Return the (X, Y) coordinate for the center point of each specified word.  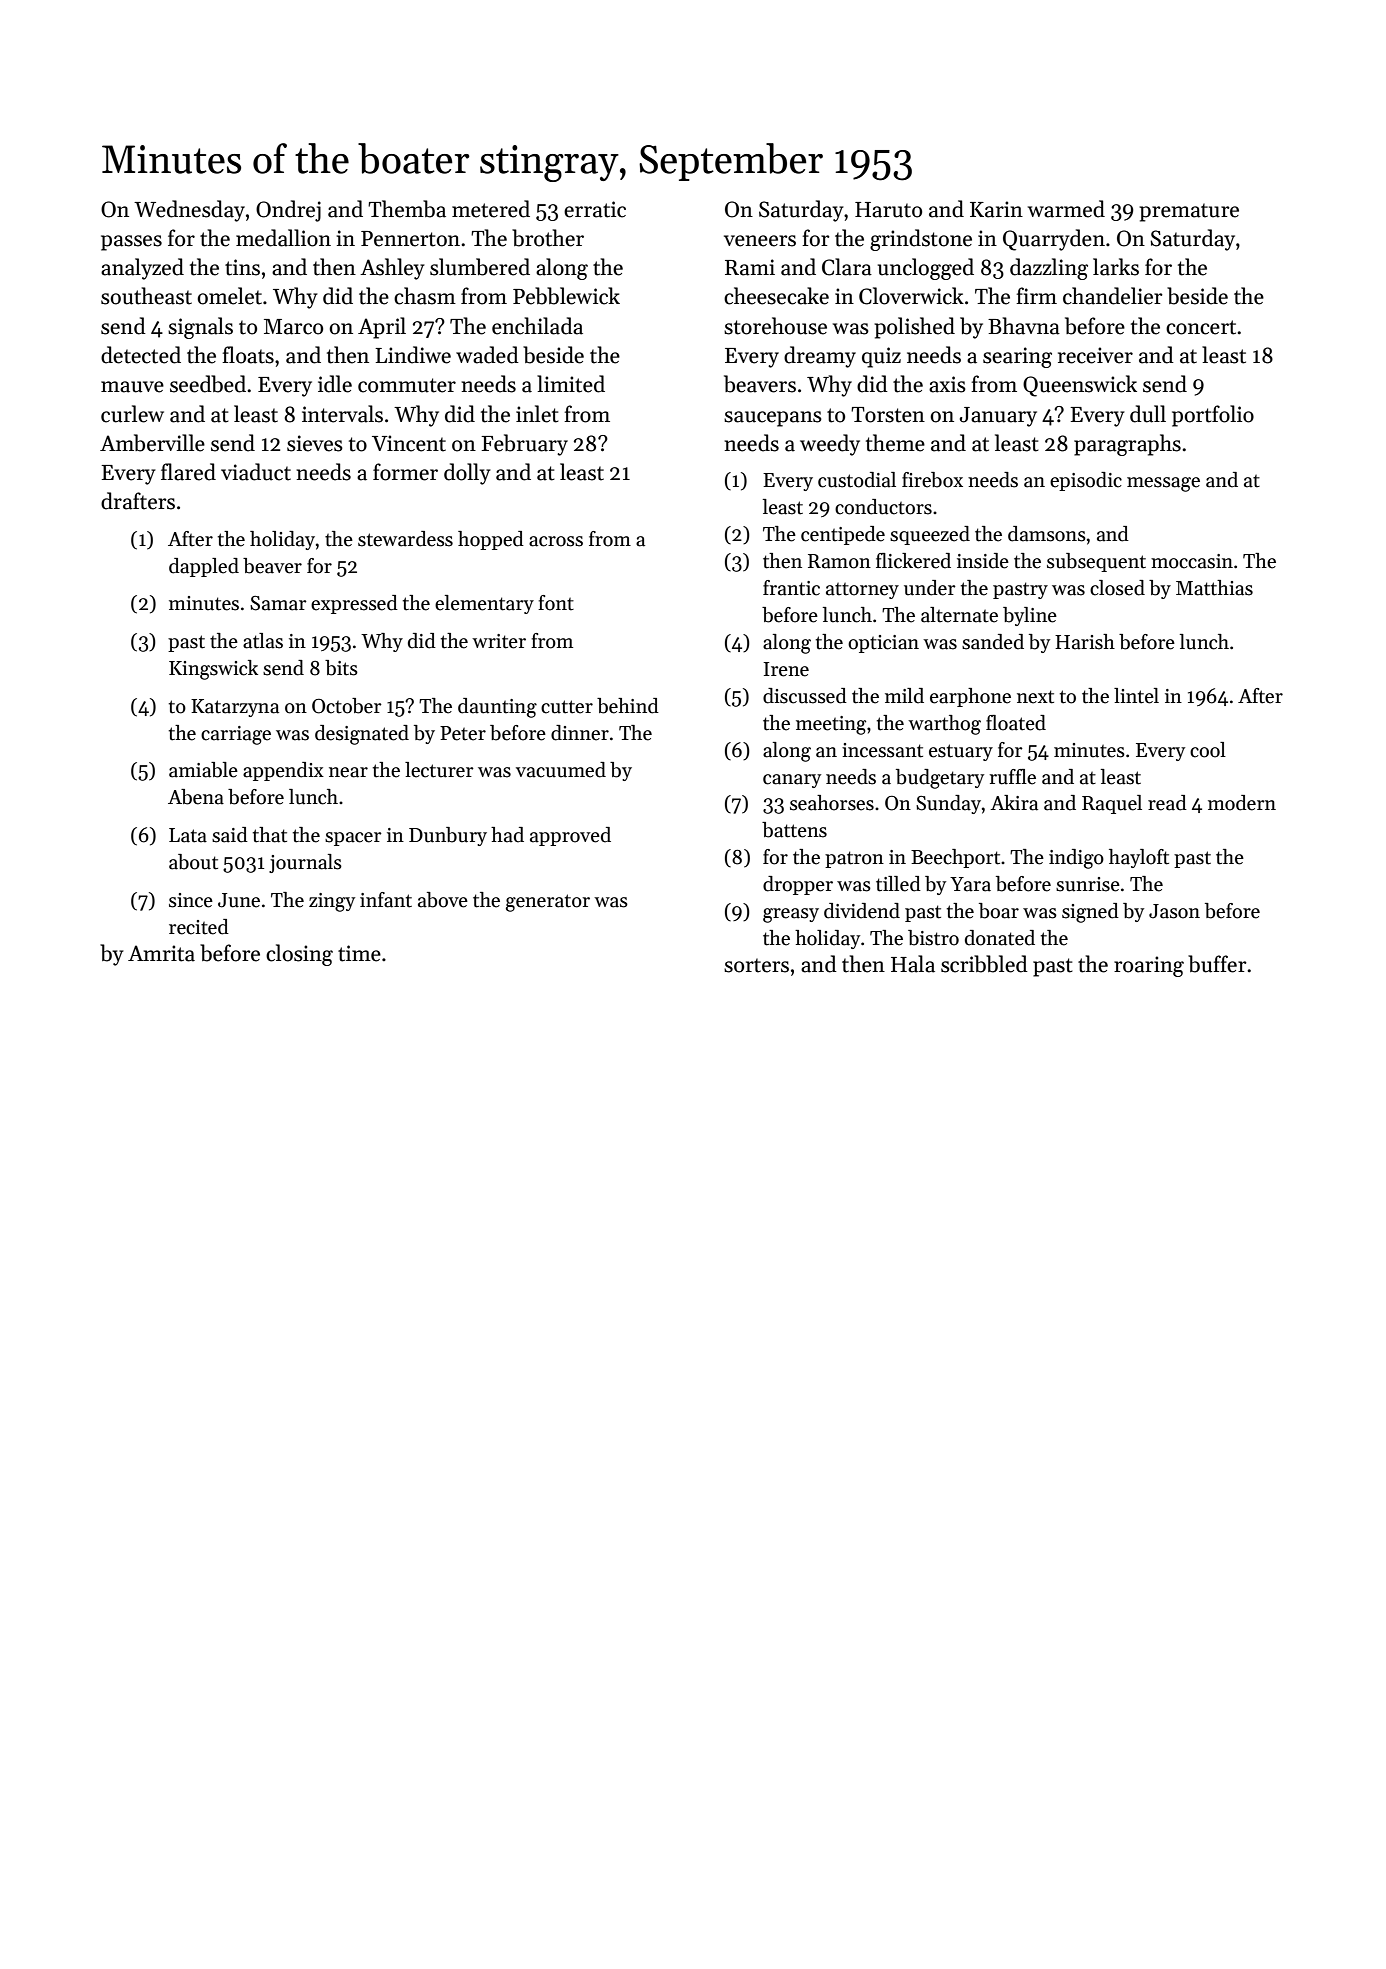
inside (983, 561)
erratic (595, 209)
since (191, 900)
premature (1189, 212)
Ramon (839, 561)
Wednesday (189, 211)
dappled (204, 567)
